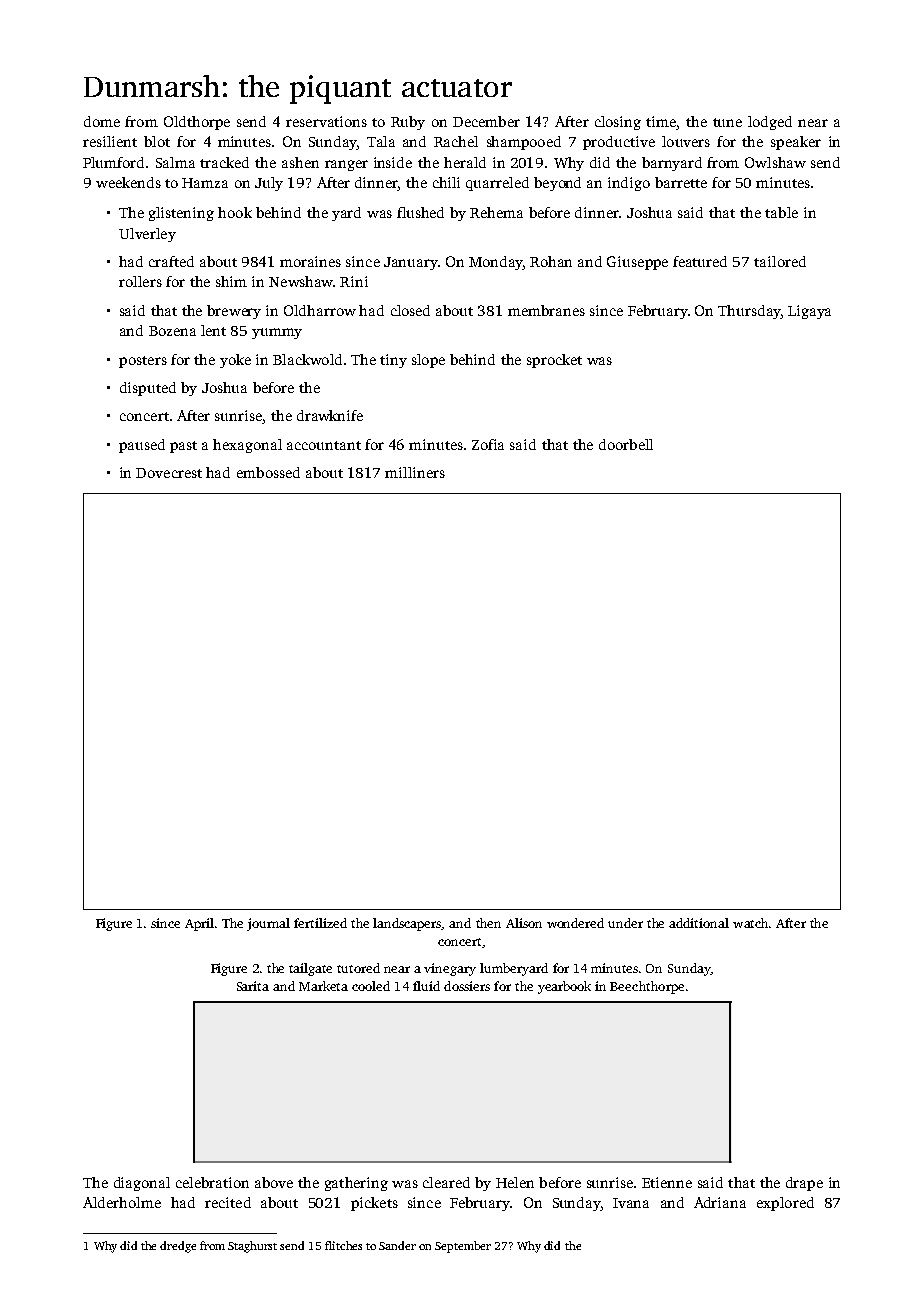 This screenshot has height=1308, width=924. Describe the element at coordinates (197, 123) in the screenshot. I see `Oldthorpe` at that location.
